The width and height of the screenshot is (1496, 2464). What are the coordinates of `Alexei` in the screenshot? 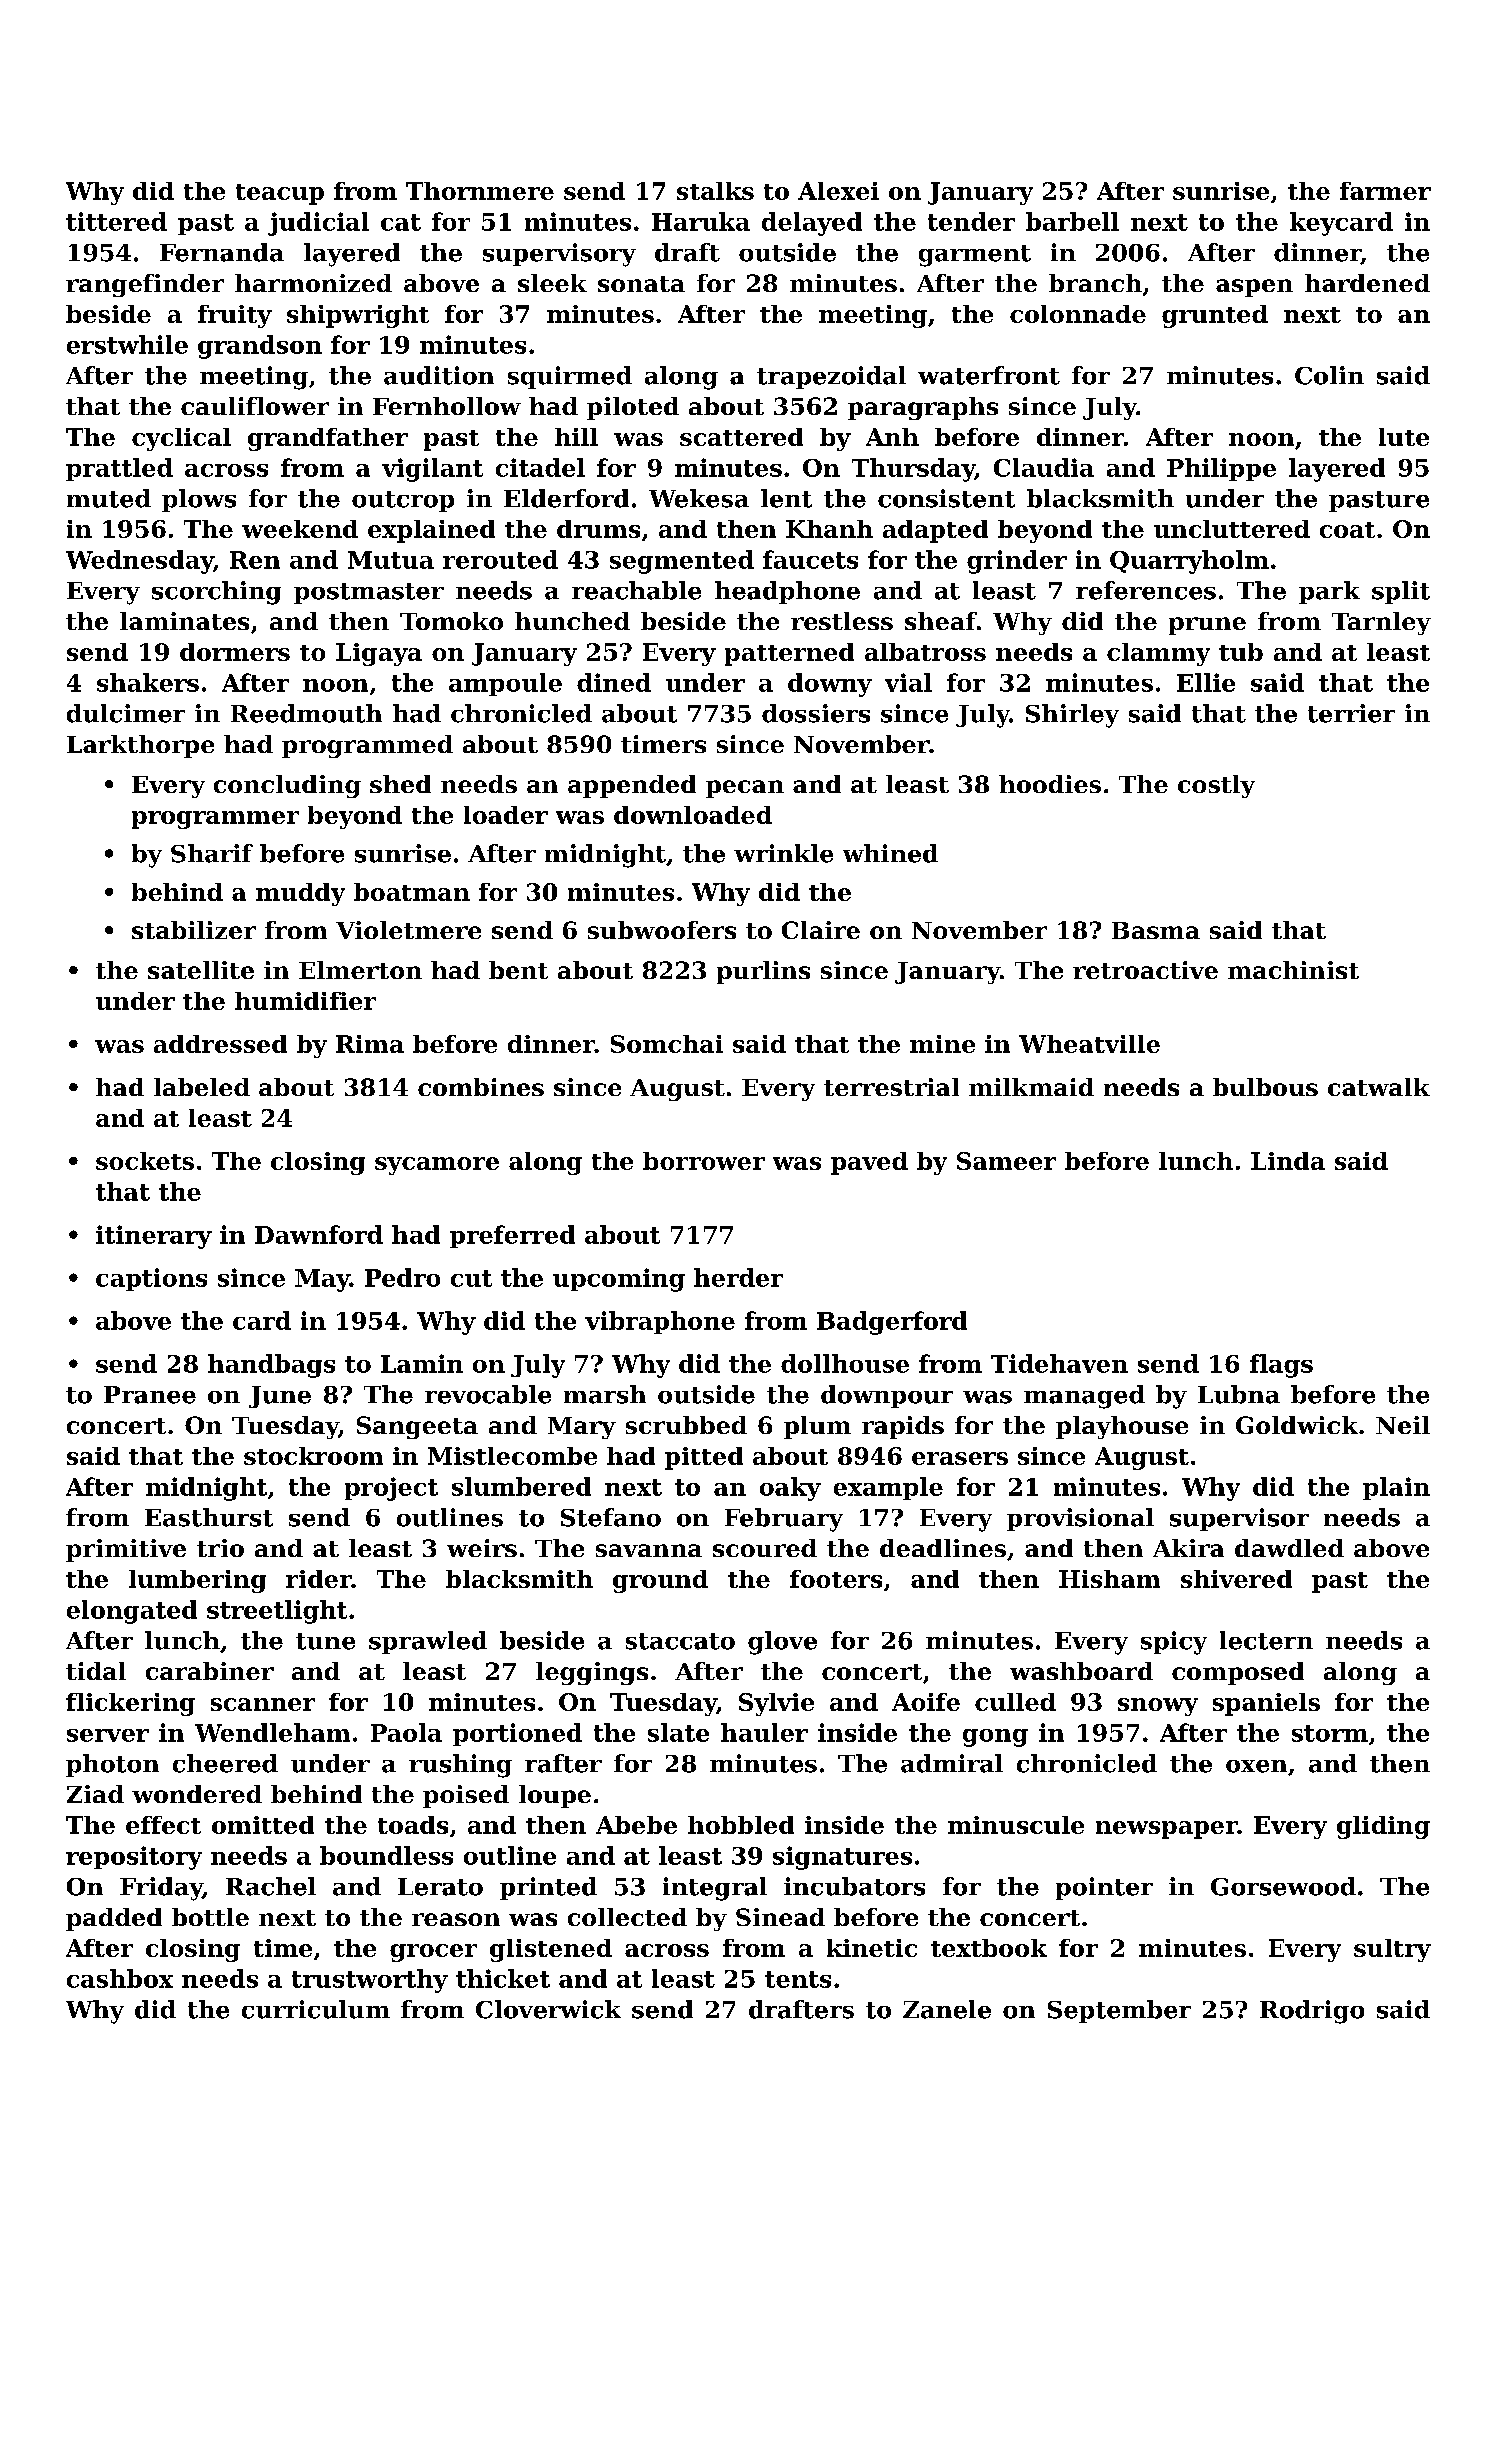 It's located at (838, 191).
